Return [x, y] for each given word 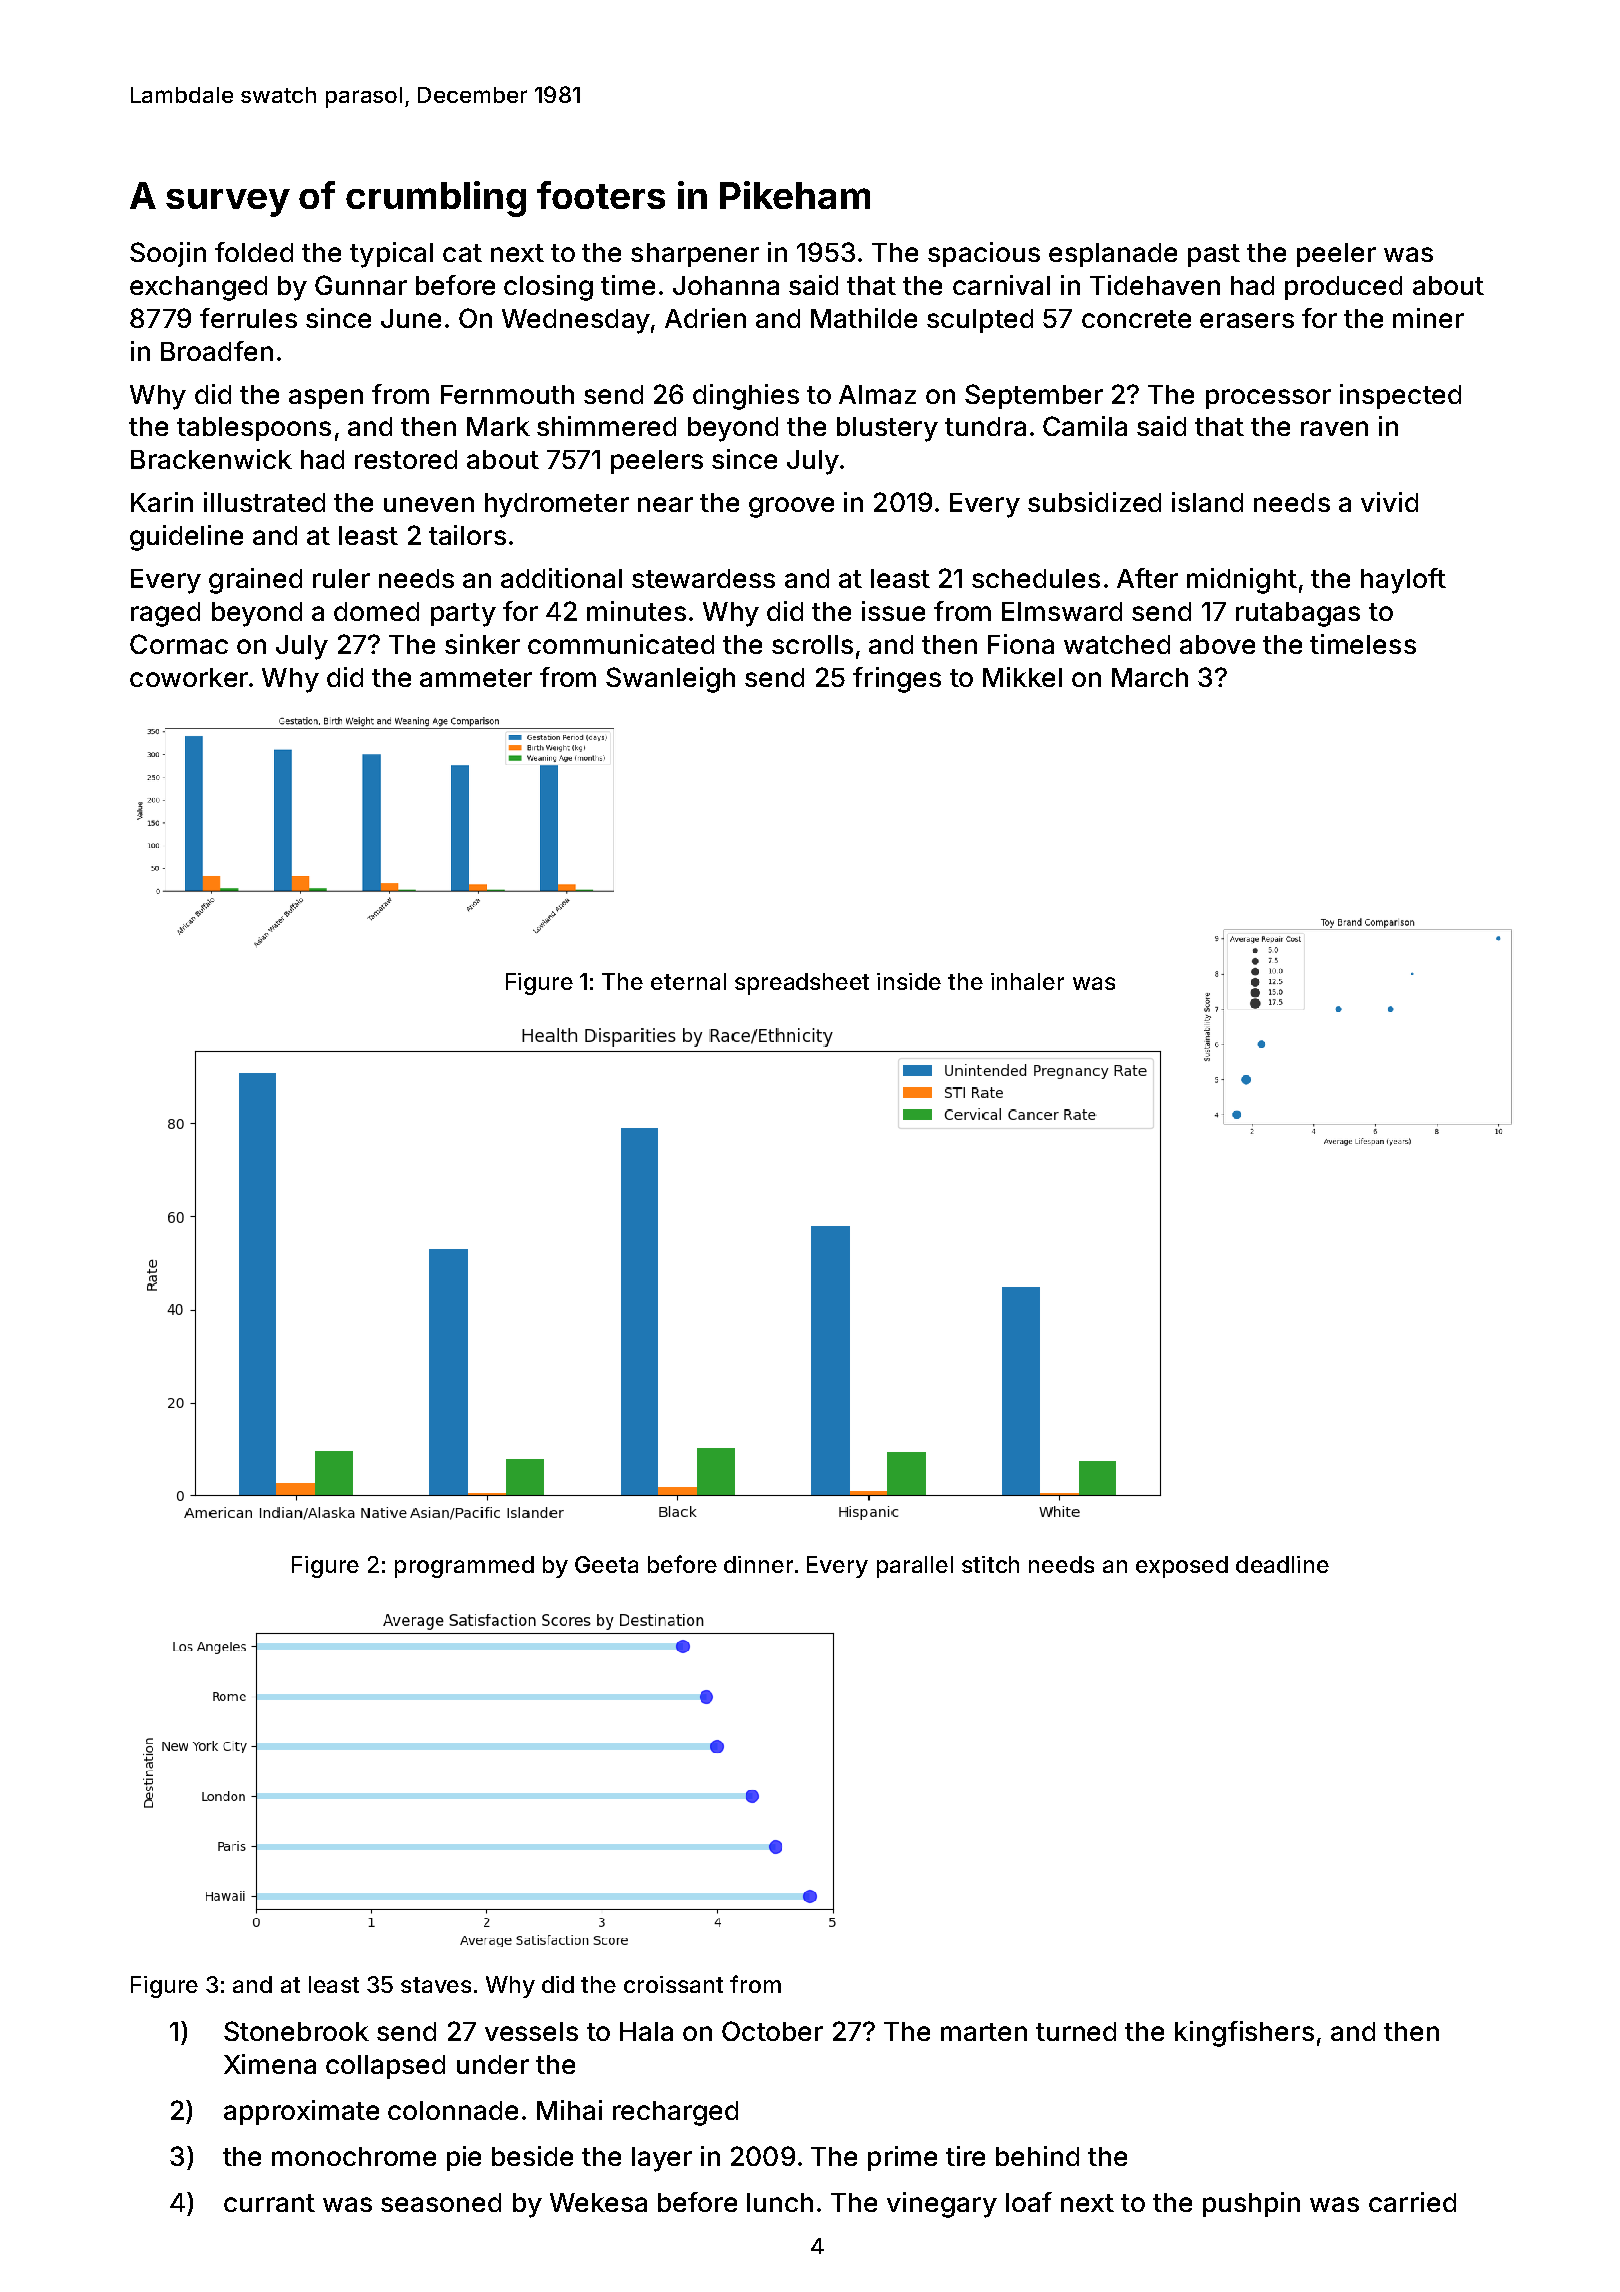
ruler [341, 578]
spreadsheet [802, 984]
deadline [1282, 1564]
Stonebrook [296, 2031]
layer [662, 2159]
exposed [1182, 1567]
